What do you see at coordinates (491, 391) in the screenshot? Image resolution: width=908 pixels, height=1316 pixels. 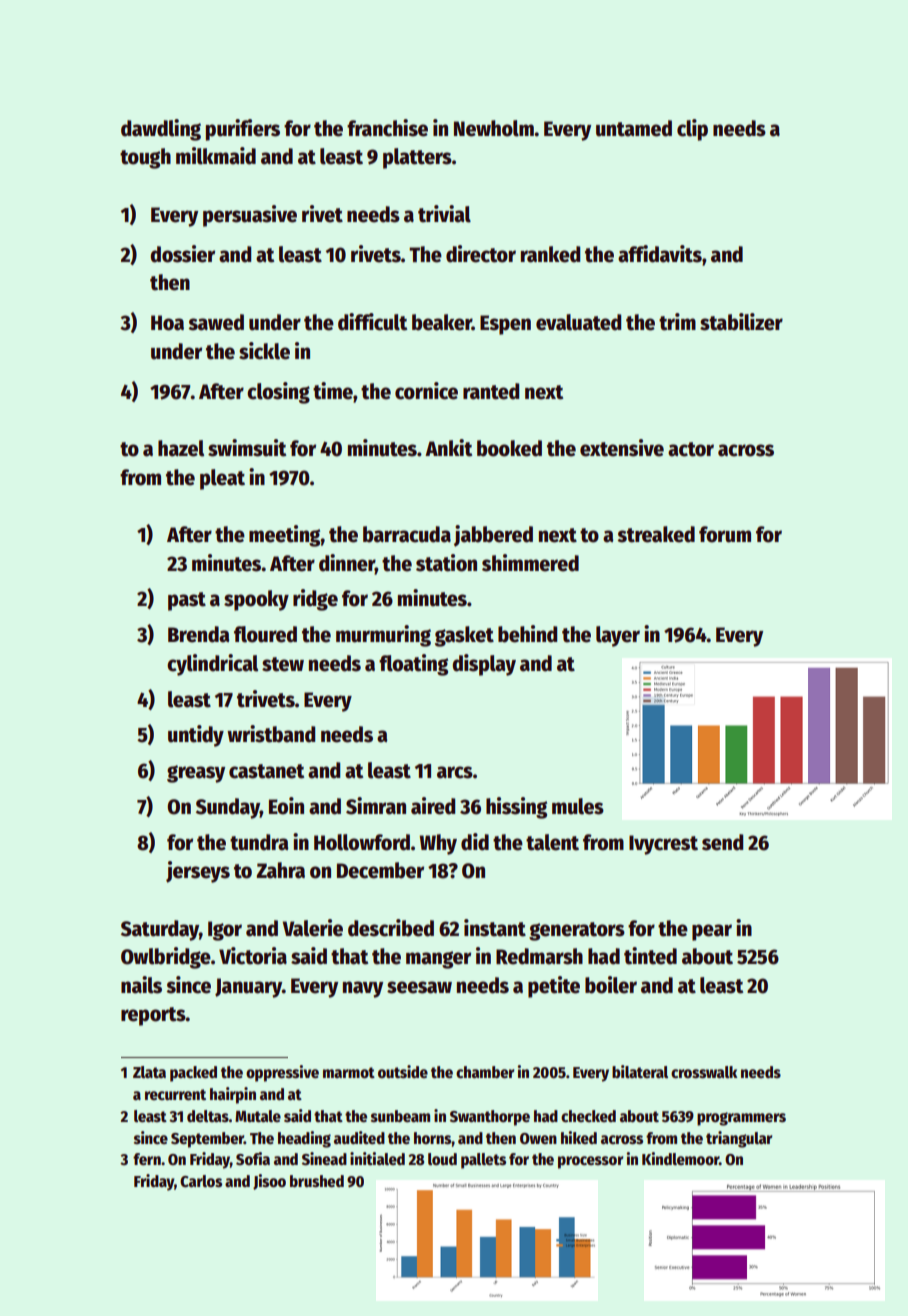 I see `ranted` at bounding box center [491, 391].
